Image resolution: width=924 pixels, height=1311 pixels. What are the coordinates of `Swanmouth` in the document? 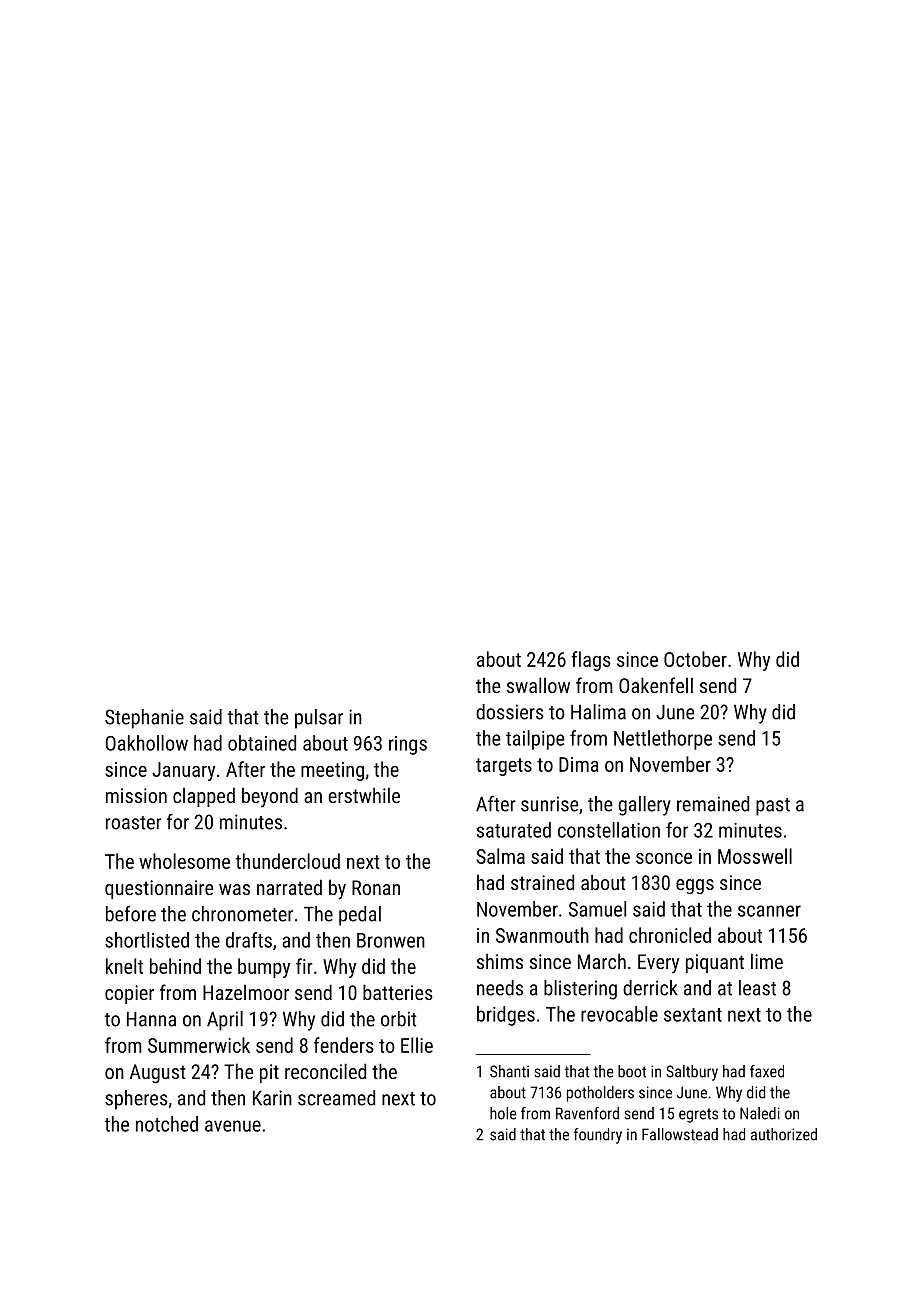 It's located at (542, 935).
